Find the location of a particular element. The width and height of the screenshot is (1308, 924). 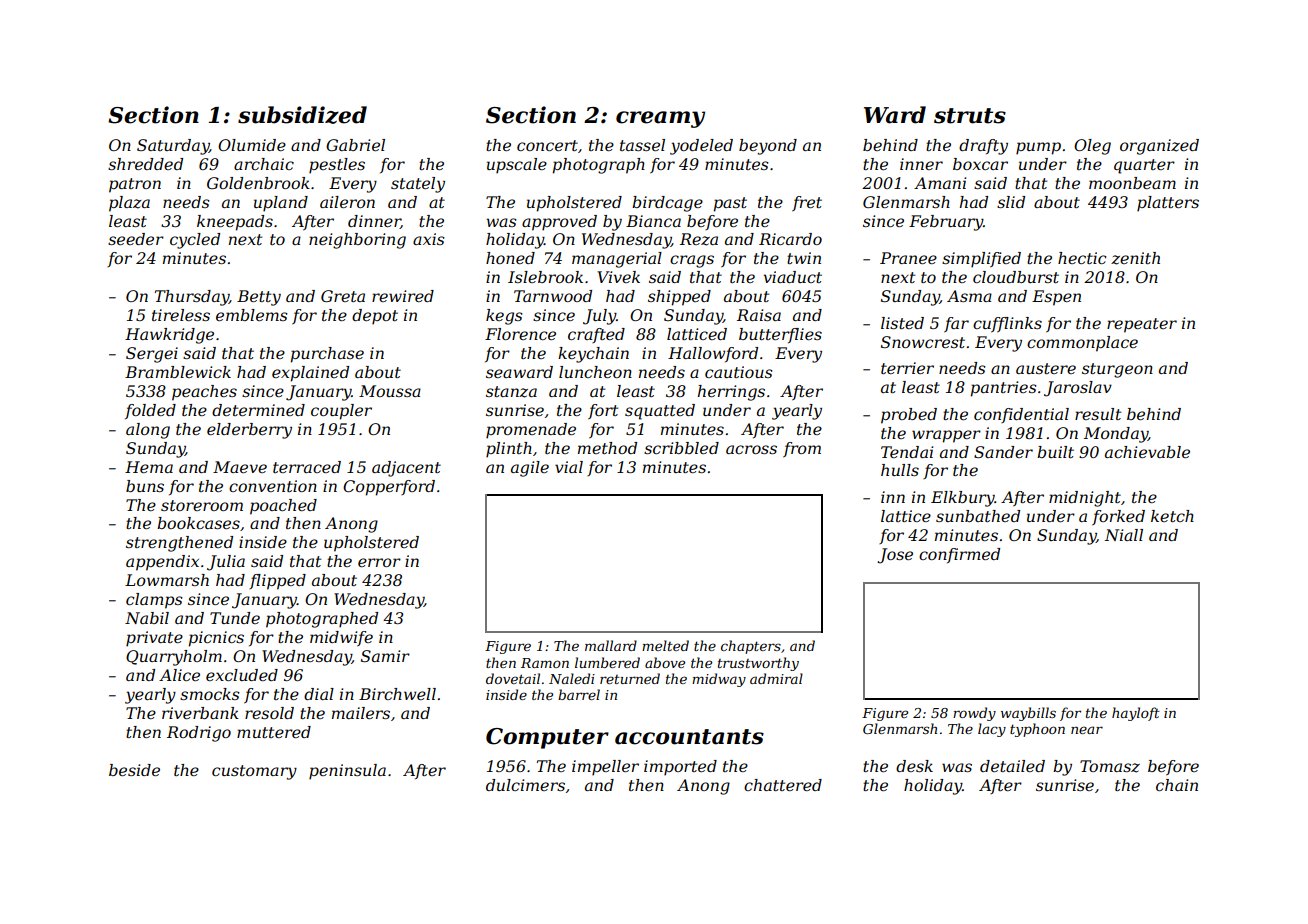

midnight is located at coordinates (1085, 499).
